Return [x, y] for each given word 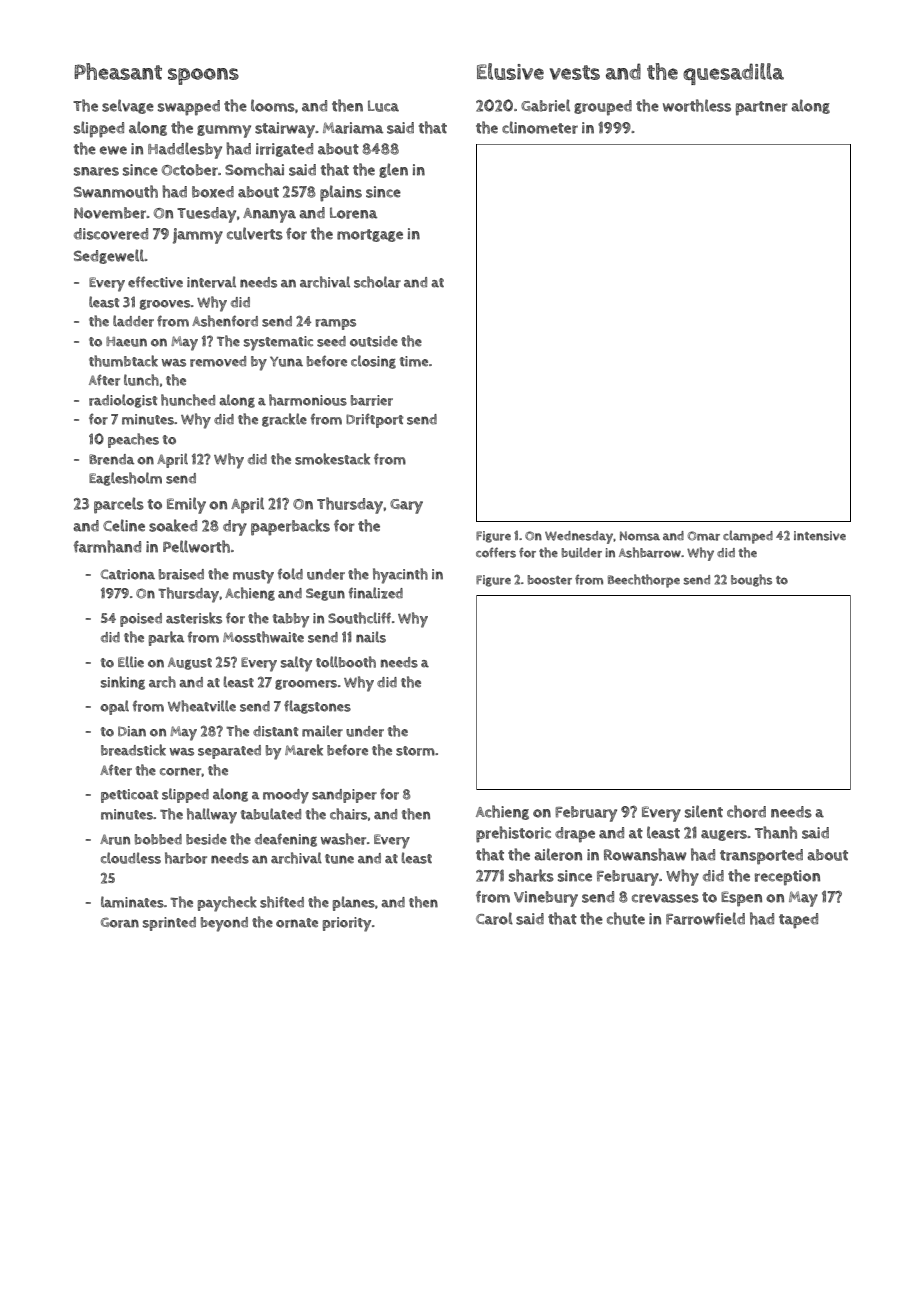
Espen [741, 899]
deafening [286, 840]
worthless [697, 105]
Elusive [510, 71]
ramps [335, 324]
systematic [278, 343]
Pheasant [118, 71]
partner [762, 108]
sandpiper [344, 796]
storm [415, 751]
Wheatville [202, 706]
